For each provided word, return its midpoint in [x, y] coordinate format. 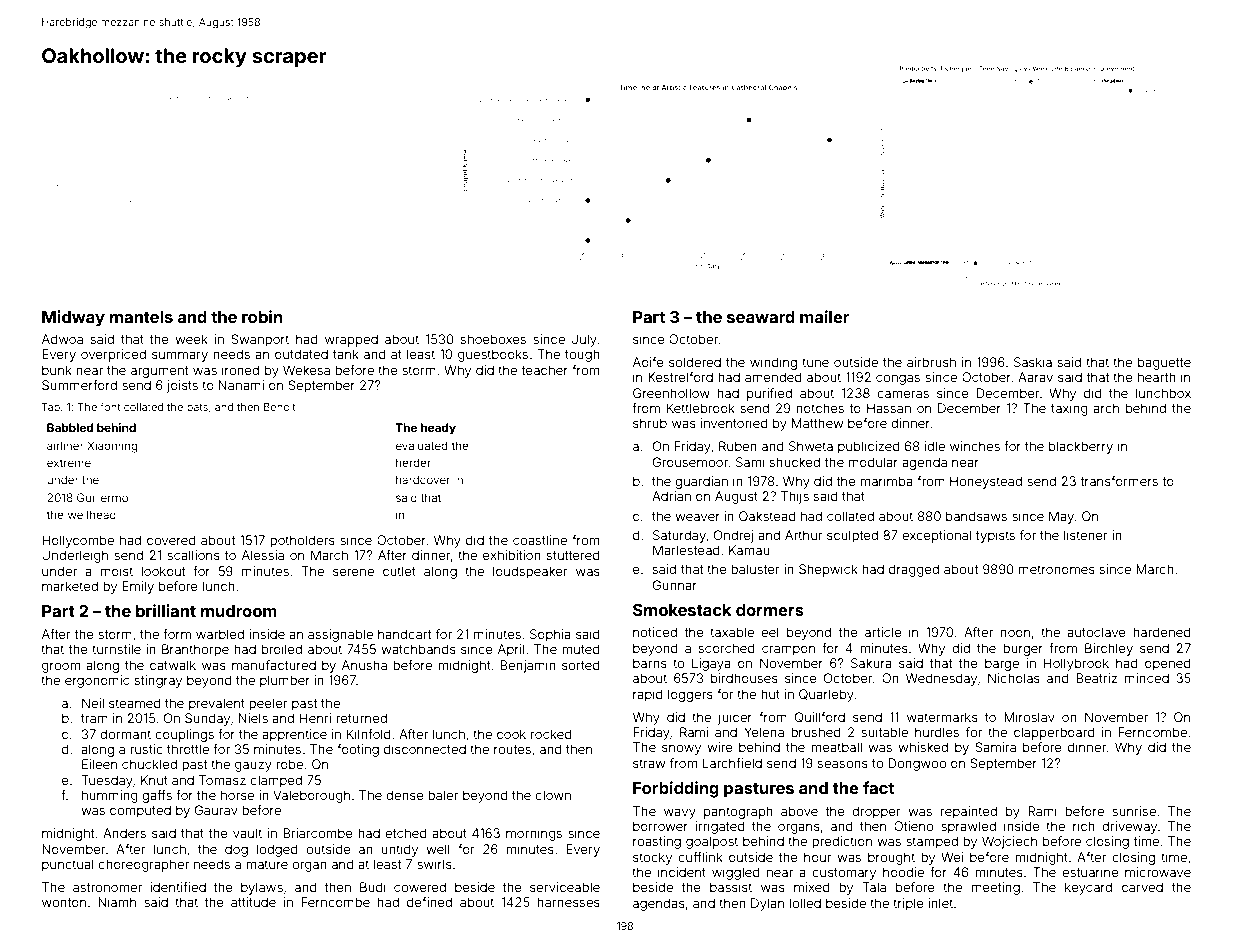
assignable [340, 635]
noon [1015, 633]
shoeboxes [493, 339]
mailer [824, 316]
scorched [727, 648]
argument [160, 372]
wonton [64, 902]
